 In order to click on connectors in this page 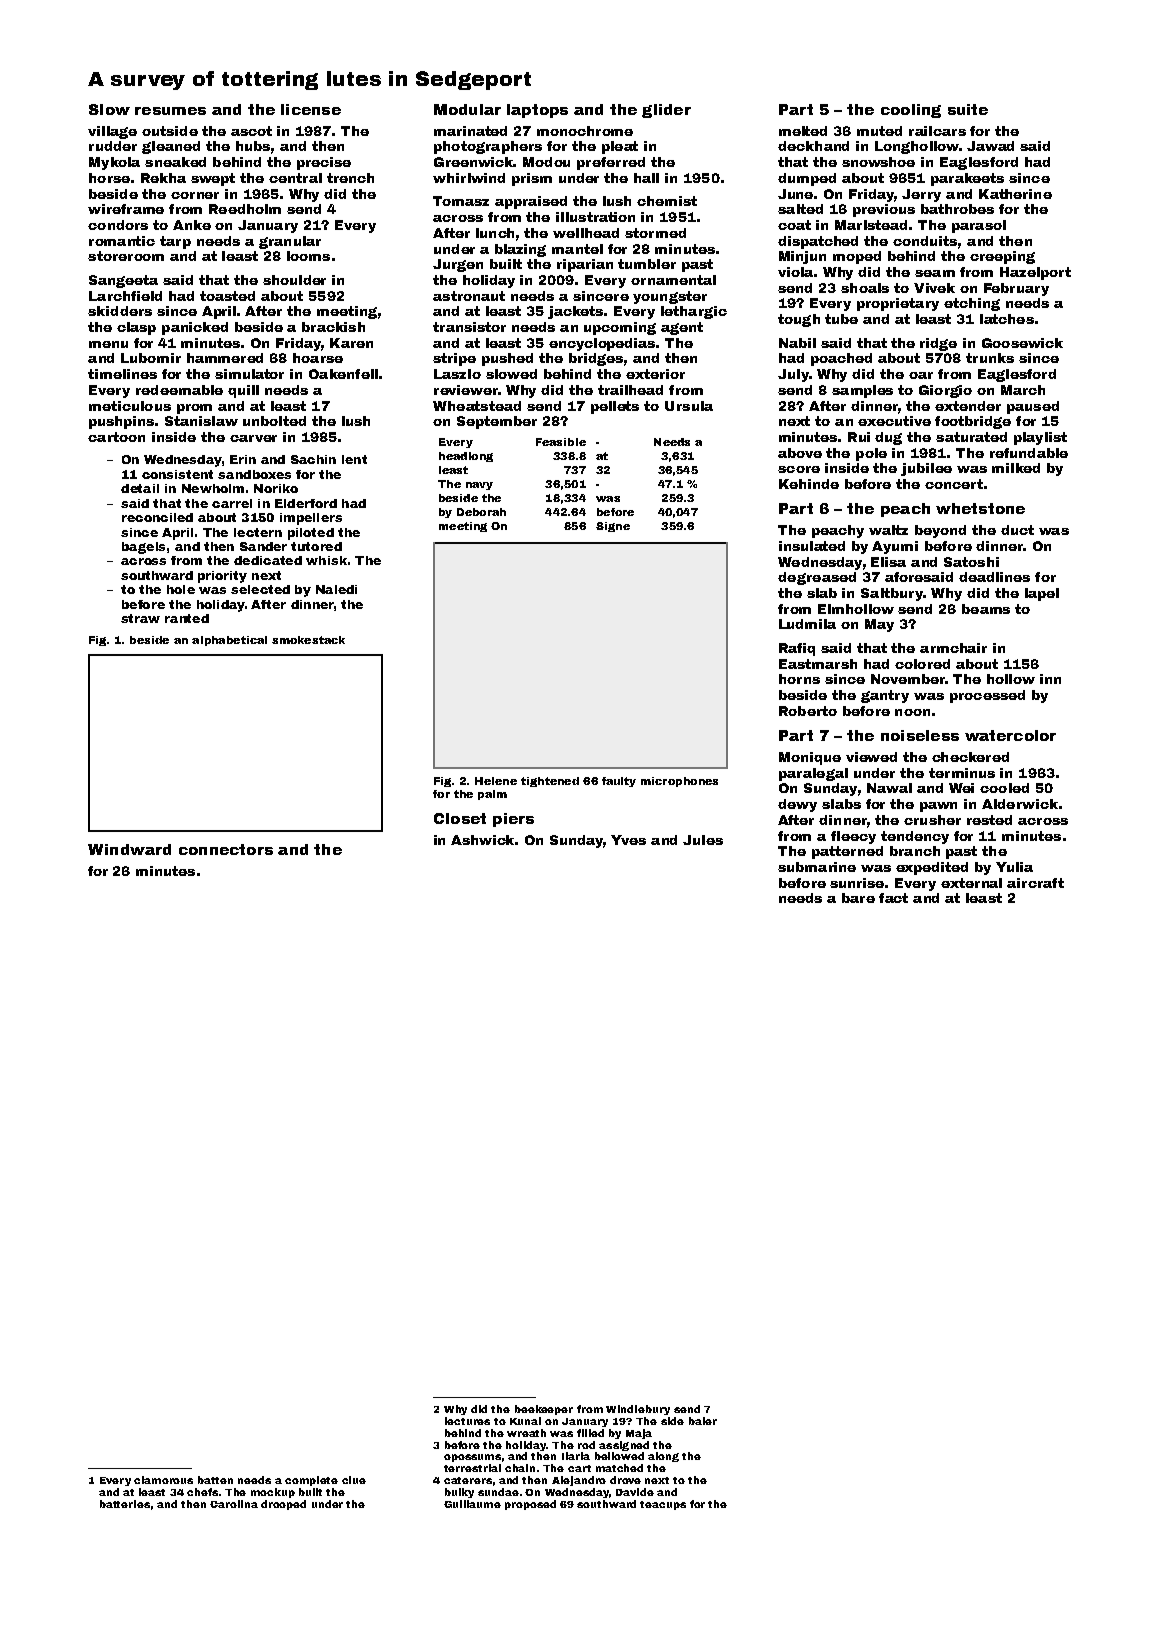, I will do `click(226, 849)`.
